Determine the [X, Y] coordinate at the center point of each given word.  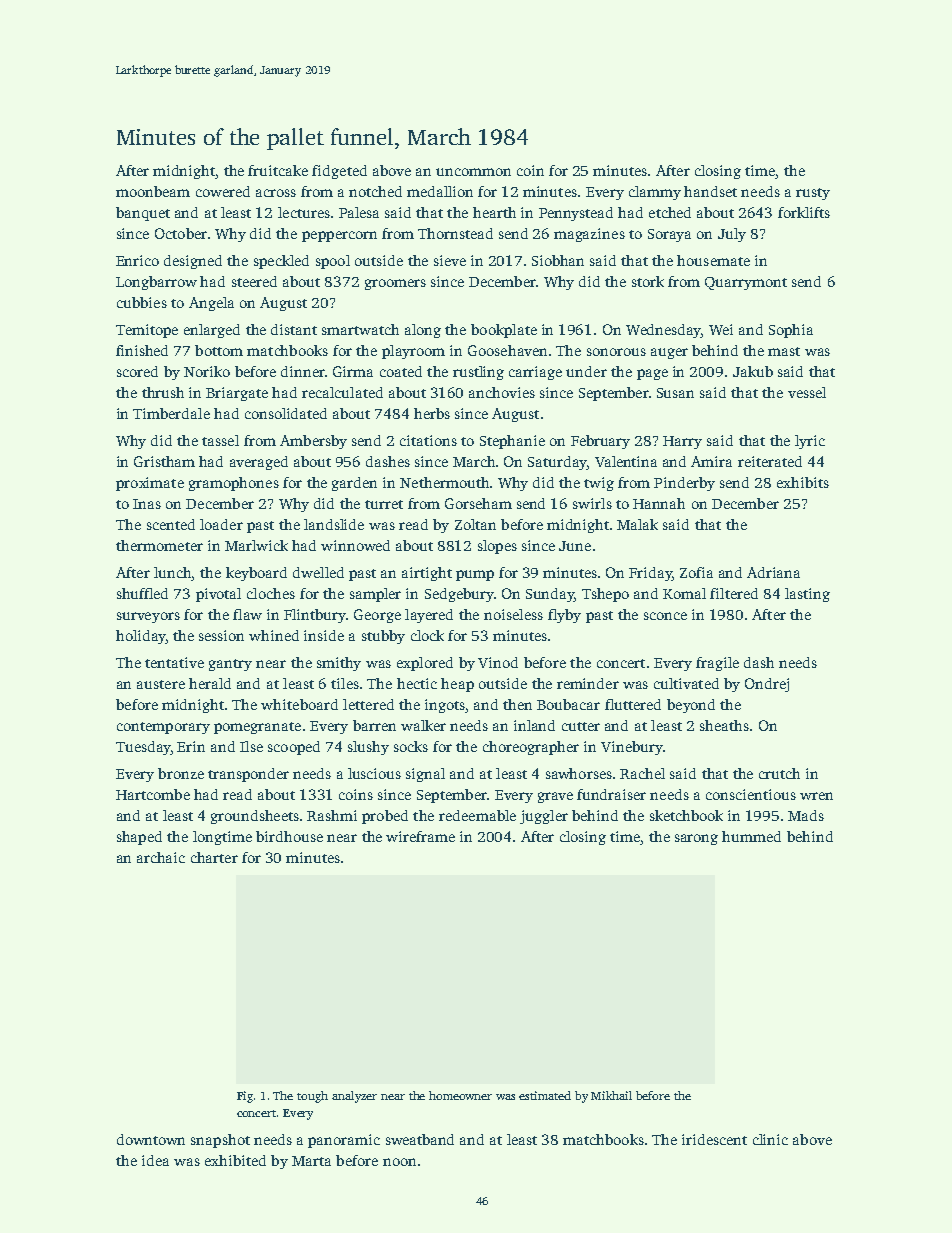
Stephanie [512, 442]
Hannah [659, 503]
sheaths [724, 725]
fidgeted [339, 172]
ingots [445, 706]
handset [710, 191]
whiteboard [299, 704]
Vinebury [632, 748]
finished [142, 350]
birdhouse [289, 836]
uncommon [473, 172]
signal [425, 775]
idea [155, 1160]
